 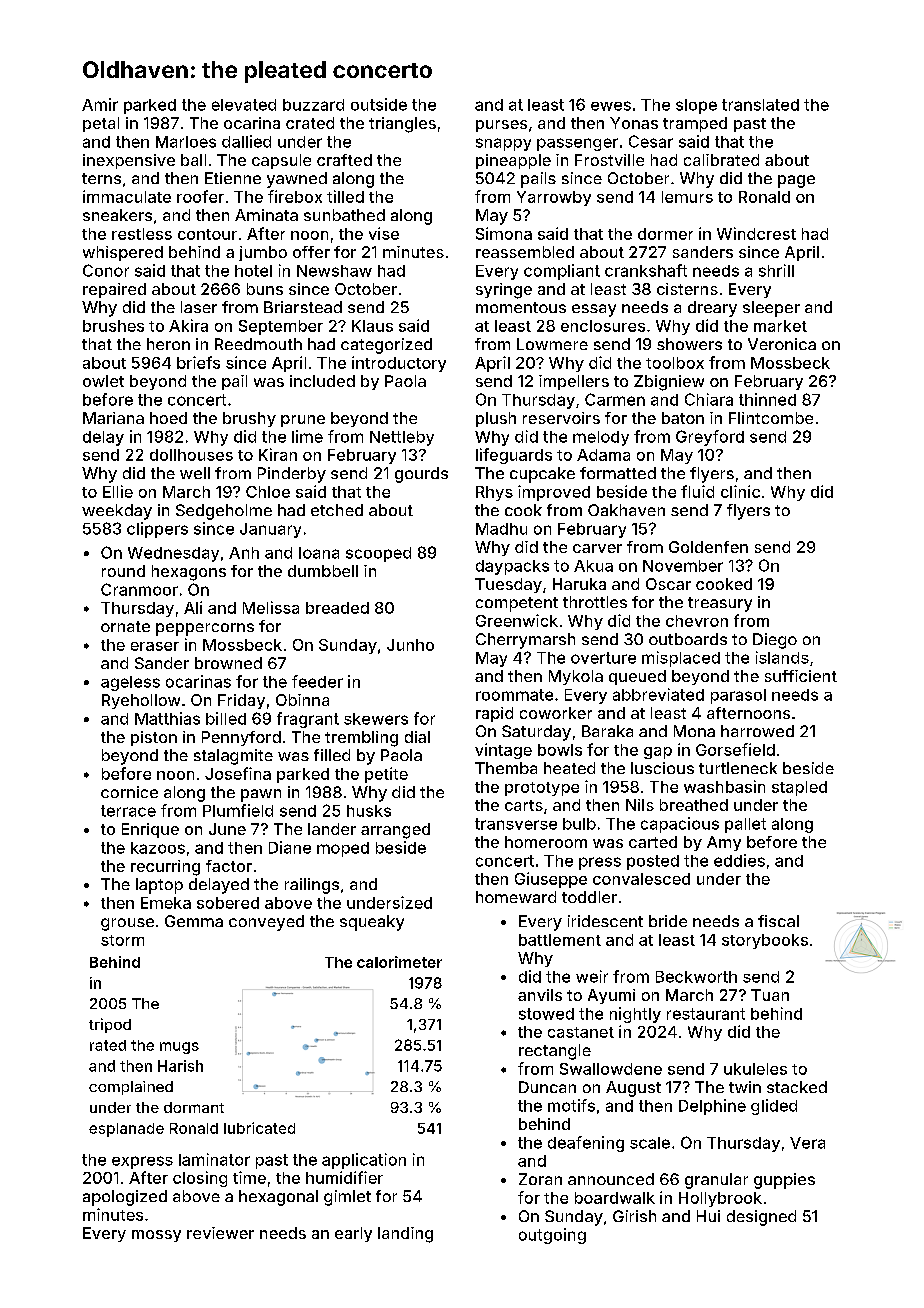 I want to click on purses, so click(x=501, y=126).
